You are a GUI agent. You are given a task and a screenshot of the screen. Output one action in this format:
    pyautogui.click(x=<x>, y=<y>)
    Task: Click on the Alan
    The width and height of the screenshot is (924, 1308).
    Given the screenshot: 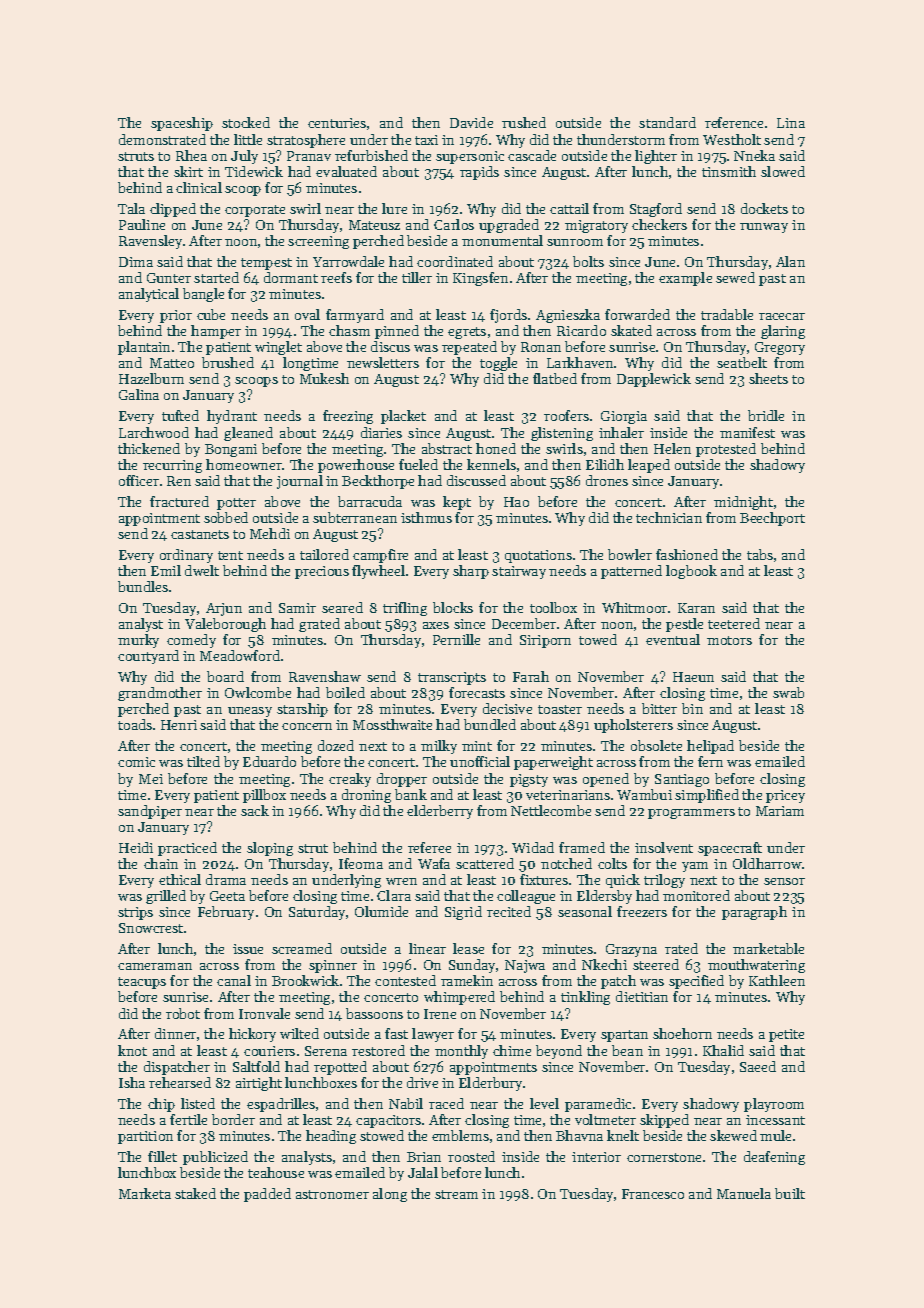 What is the action you would take?
    pyautogui.click(x=790, y=261)
